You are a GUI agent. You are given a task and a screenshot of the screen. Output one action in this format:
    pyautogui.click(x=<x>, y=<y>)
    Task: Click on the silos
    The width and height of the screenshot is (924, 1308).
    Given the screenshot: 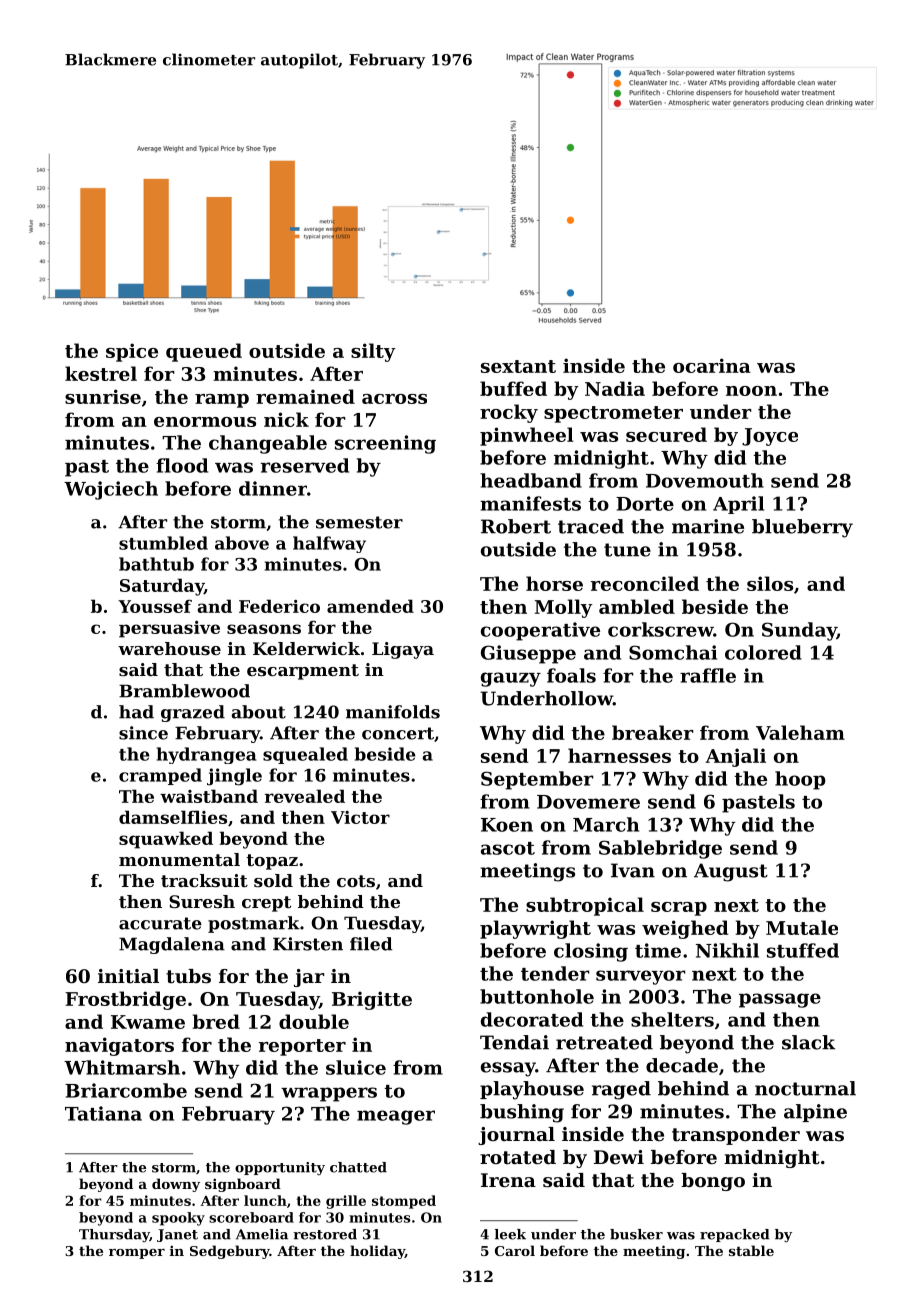 What is the action you would take?
    pyautogui.click(x=770, y=583)
